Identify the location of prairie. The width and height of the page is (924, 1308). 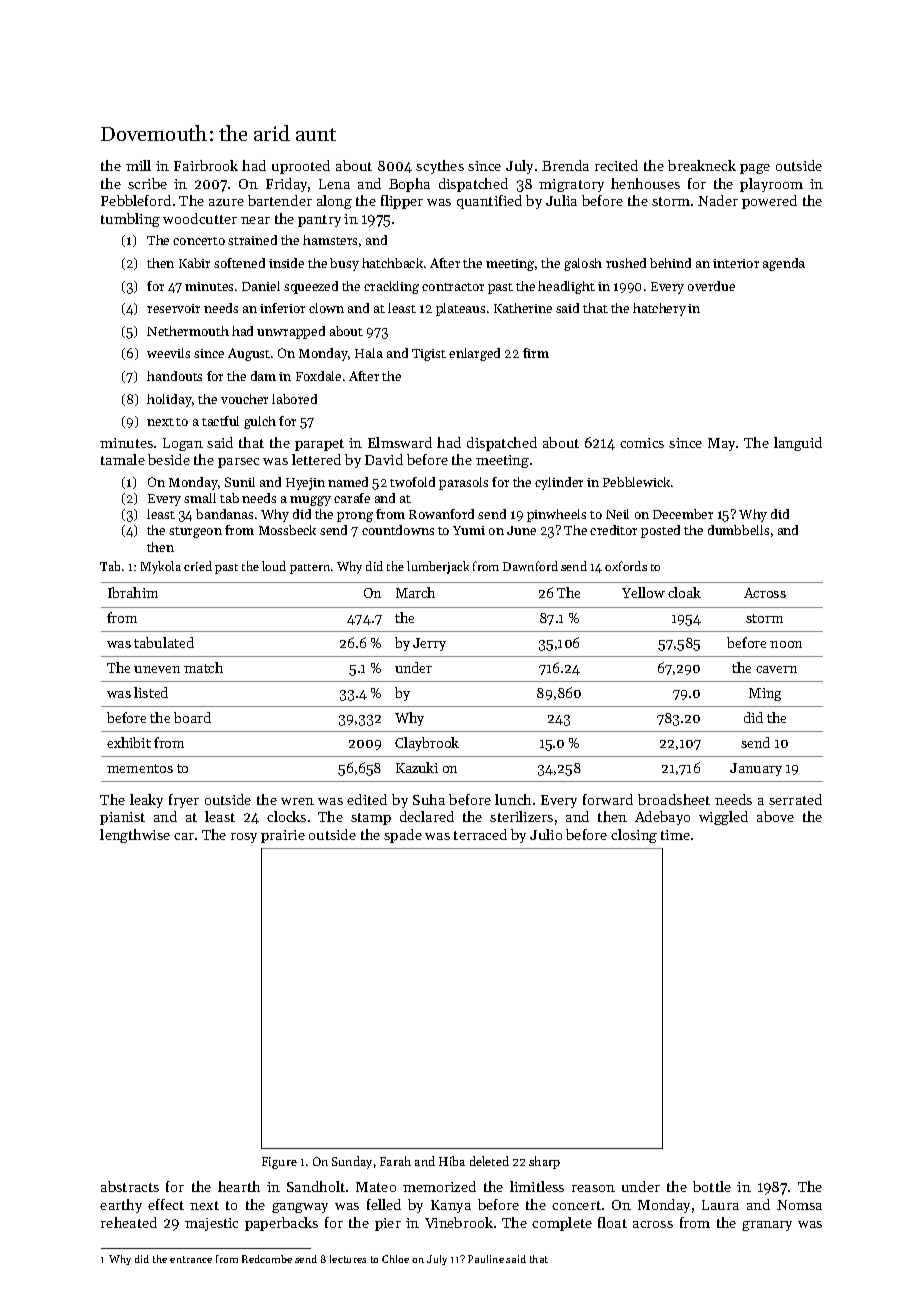
(283, 836).
